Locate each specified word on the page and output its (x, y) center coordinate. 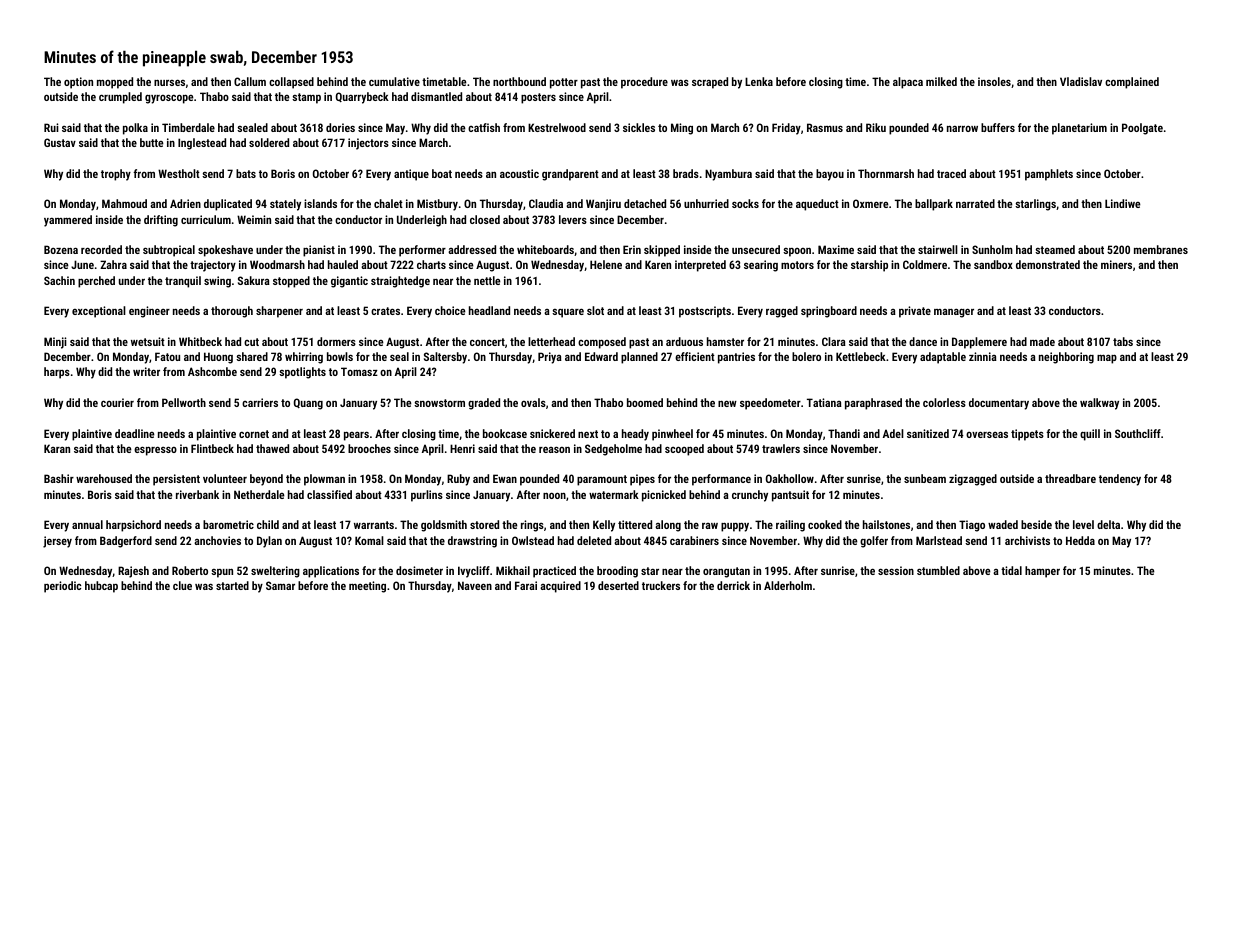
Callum (250, 81)
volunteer (225, 478)
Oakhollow (790, 478)
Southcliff (1138, 433)
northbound (519, 81)
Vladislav (1081, 81)
